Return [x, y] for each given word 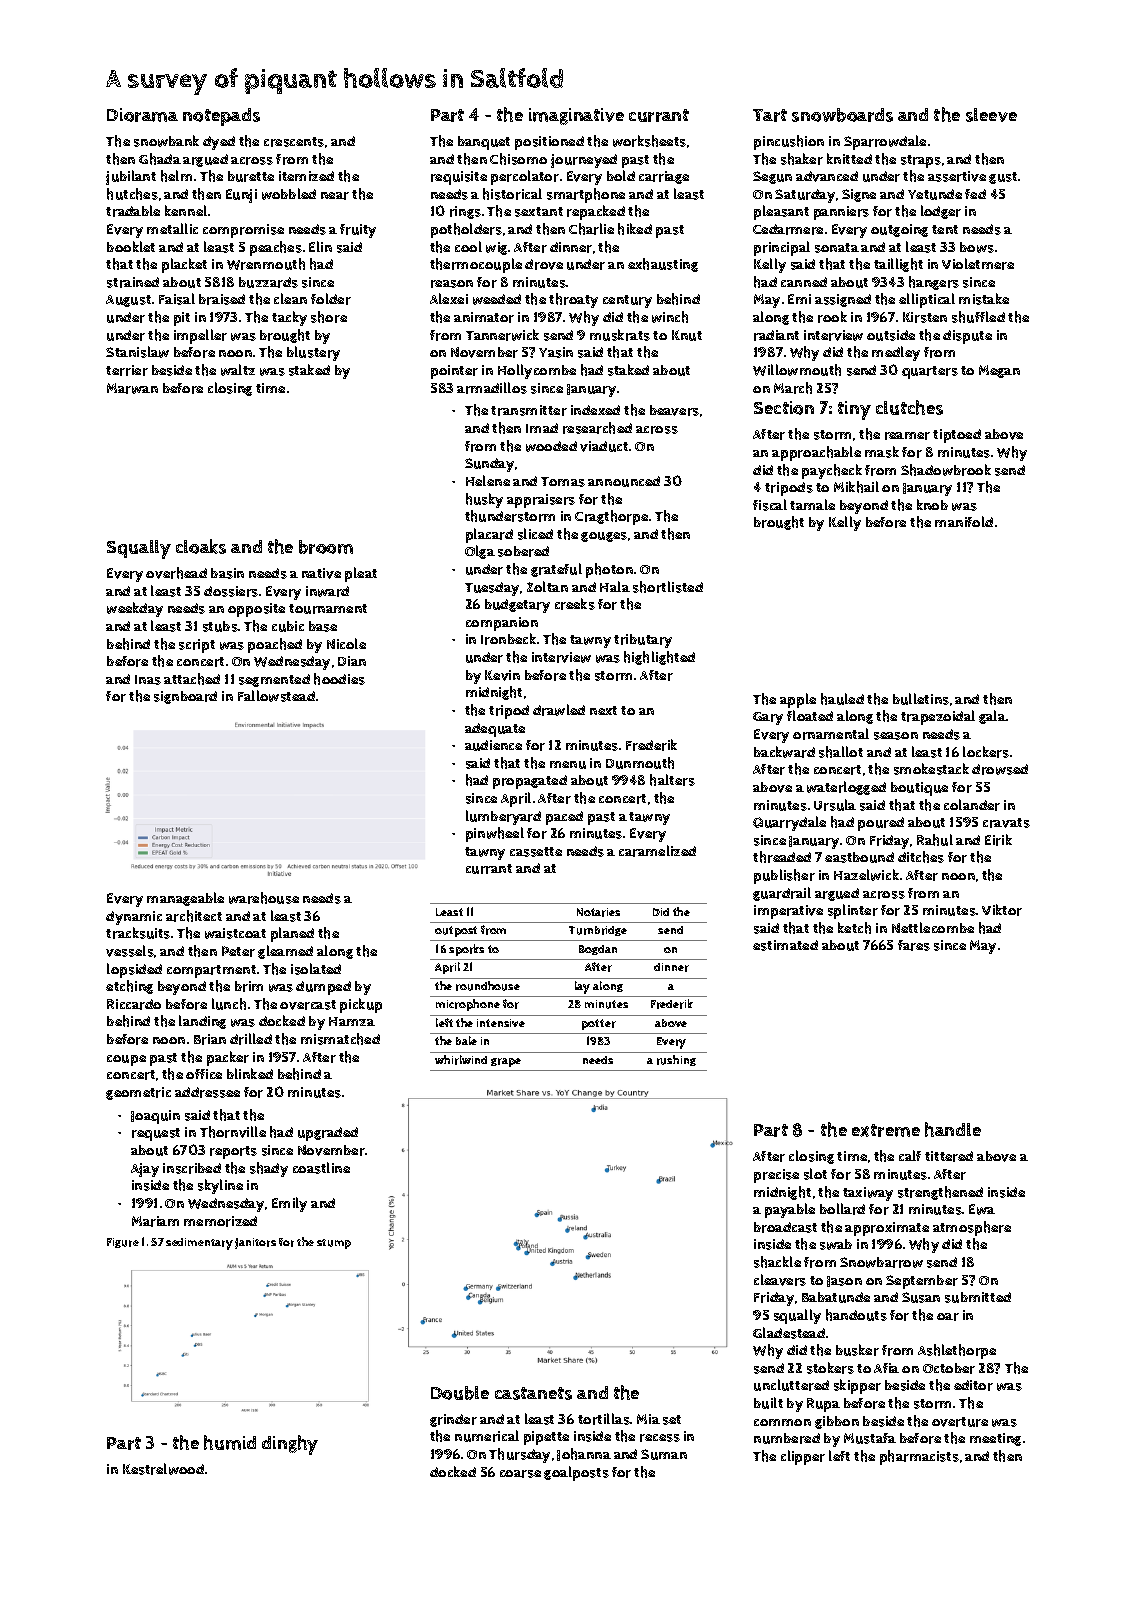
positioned [549, 143]
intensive [501, 1023]
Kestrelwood [163, 1469]
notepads [221, 117]
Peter [238, 951]
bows [977, 247]
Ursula [835, 805]
